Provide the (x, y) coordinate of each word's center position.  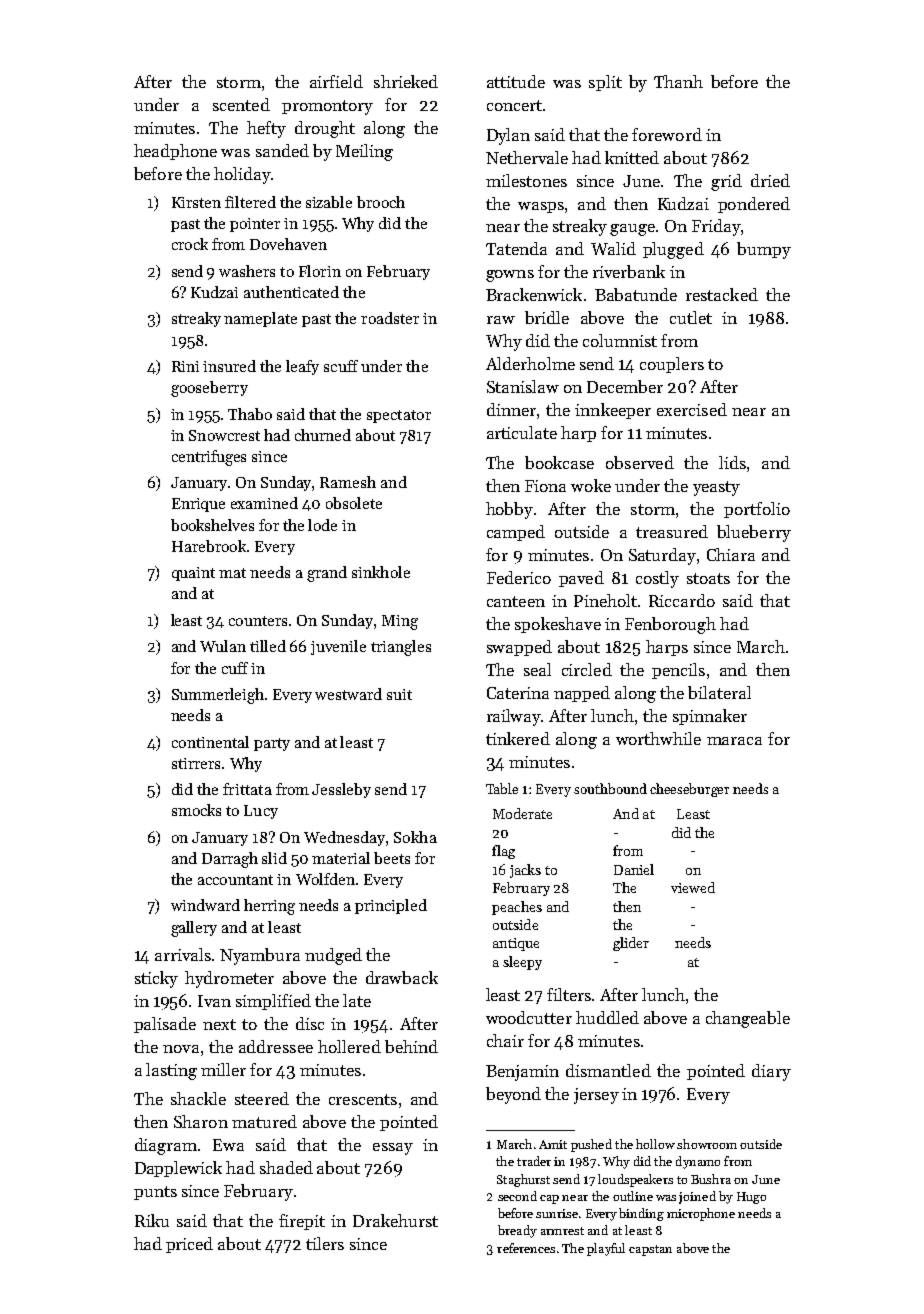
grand (327, 574)
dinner (511, 409)
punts (155, 1193)
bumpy (764, 250)
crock (190, 244)
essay (393, 1149)
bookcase (559, 462)
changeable (748, 1019)
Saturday (662, 556)
